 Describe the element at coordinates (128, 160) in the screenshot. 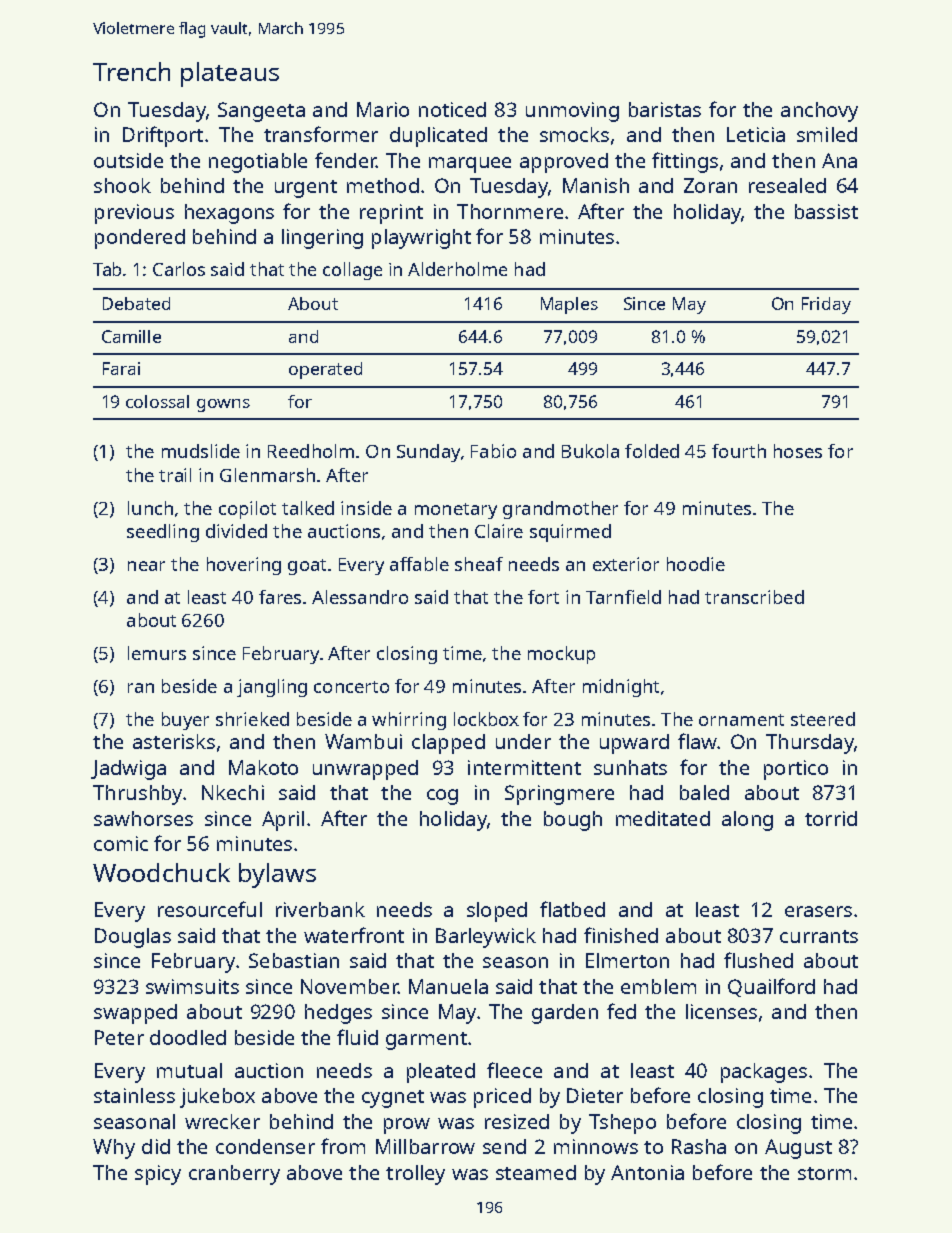

I see `outside` at that location.
